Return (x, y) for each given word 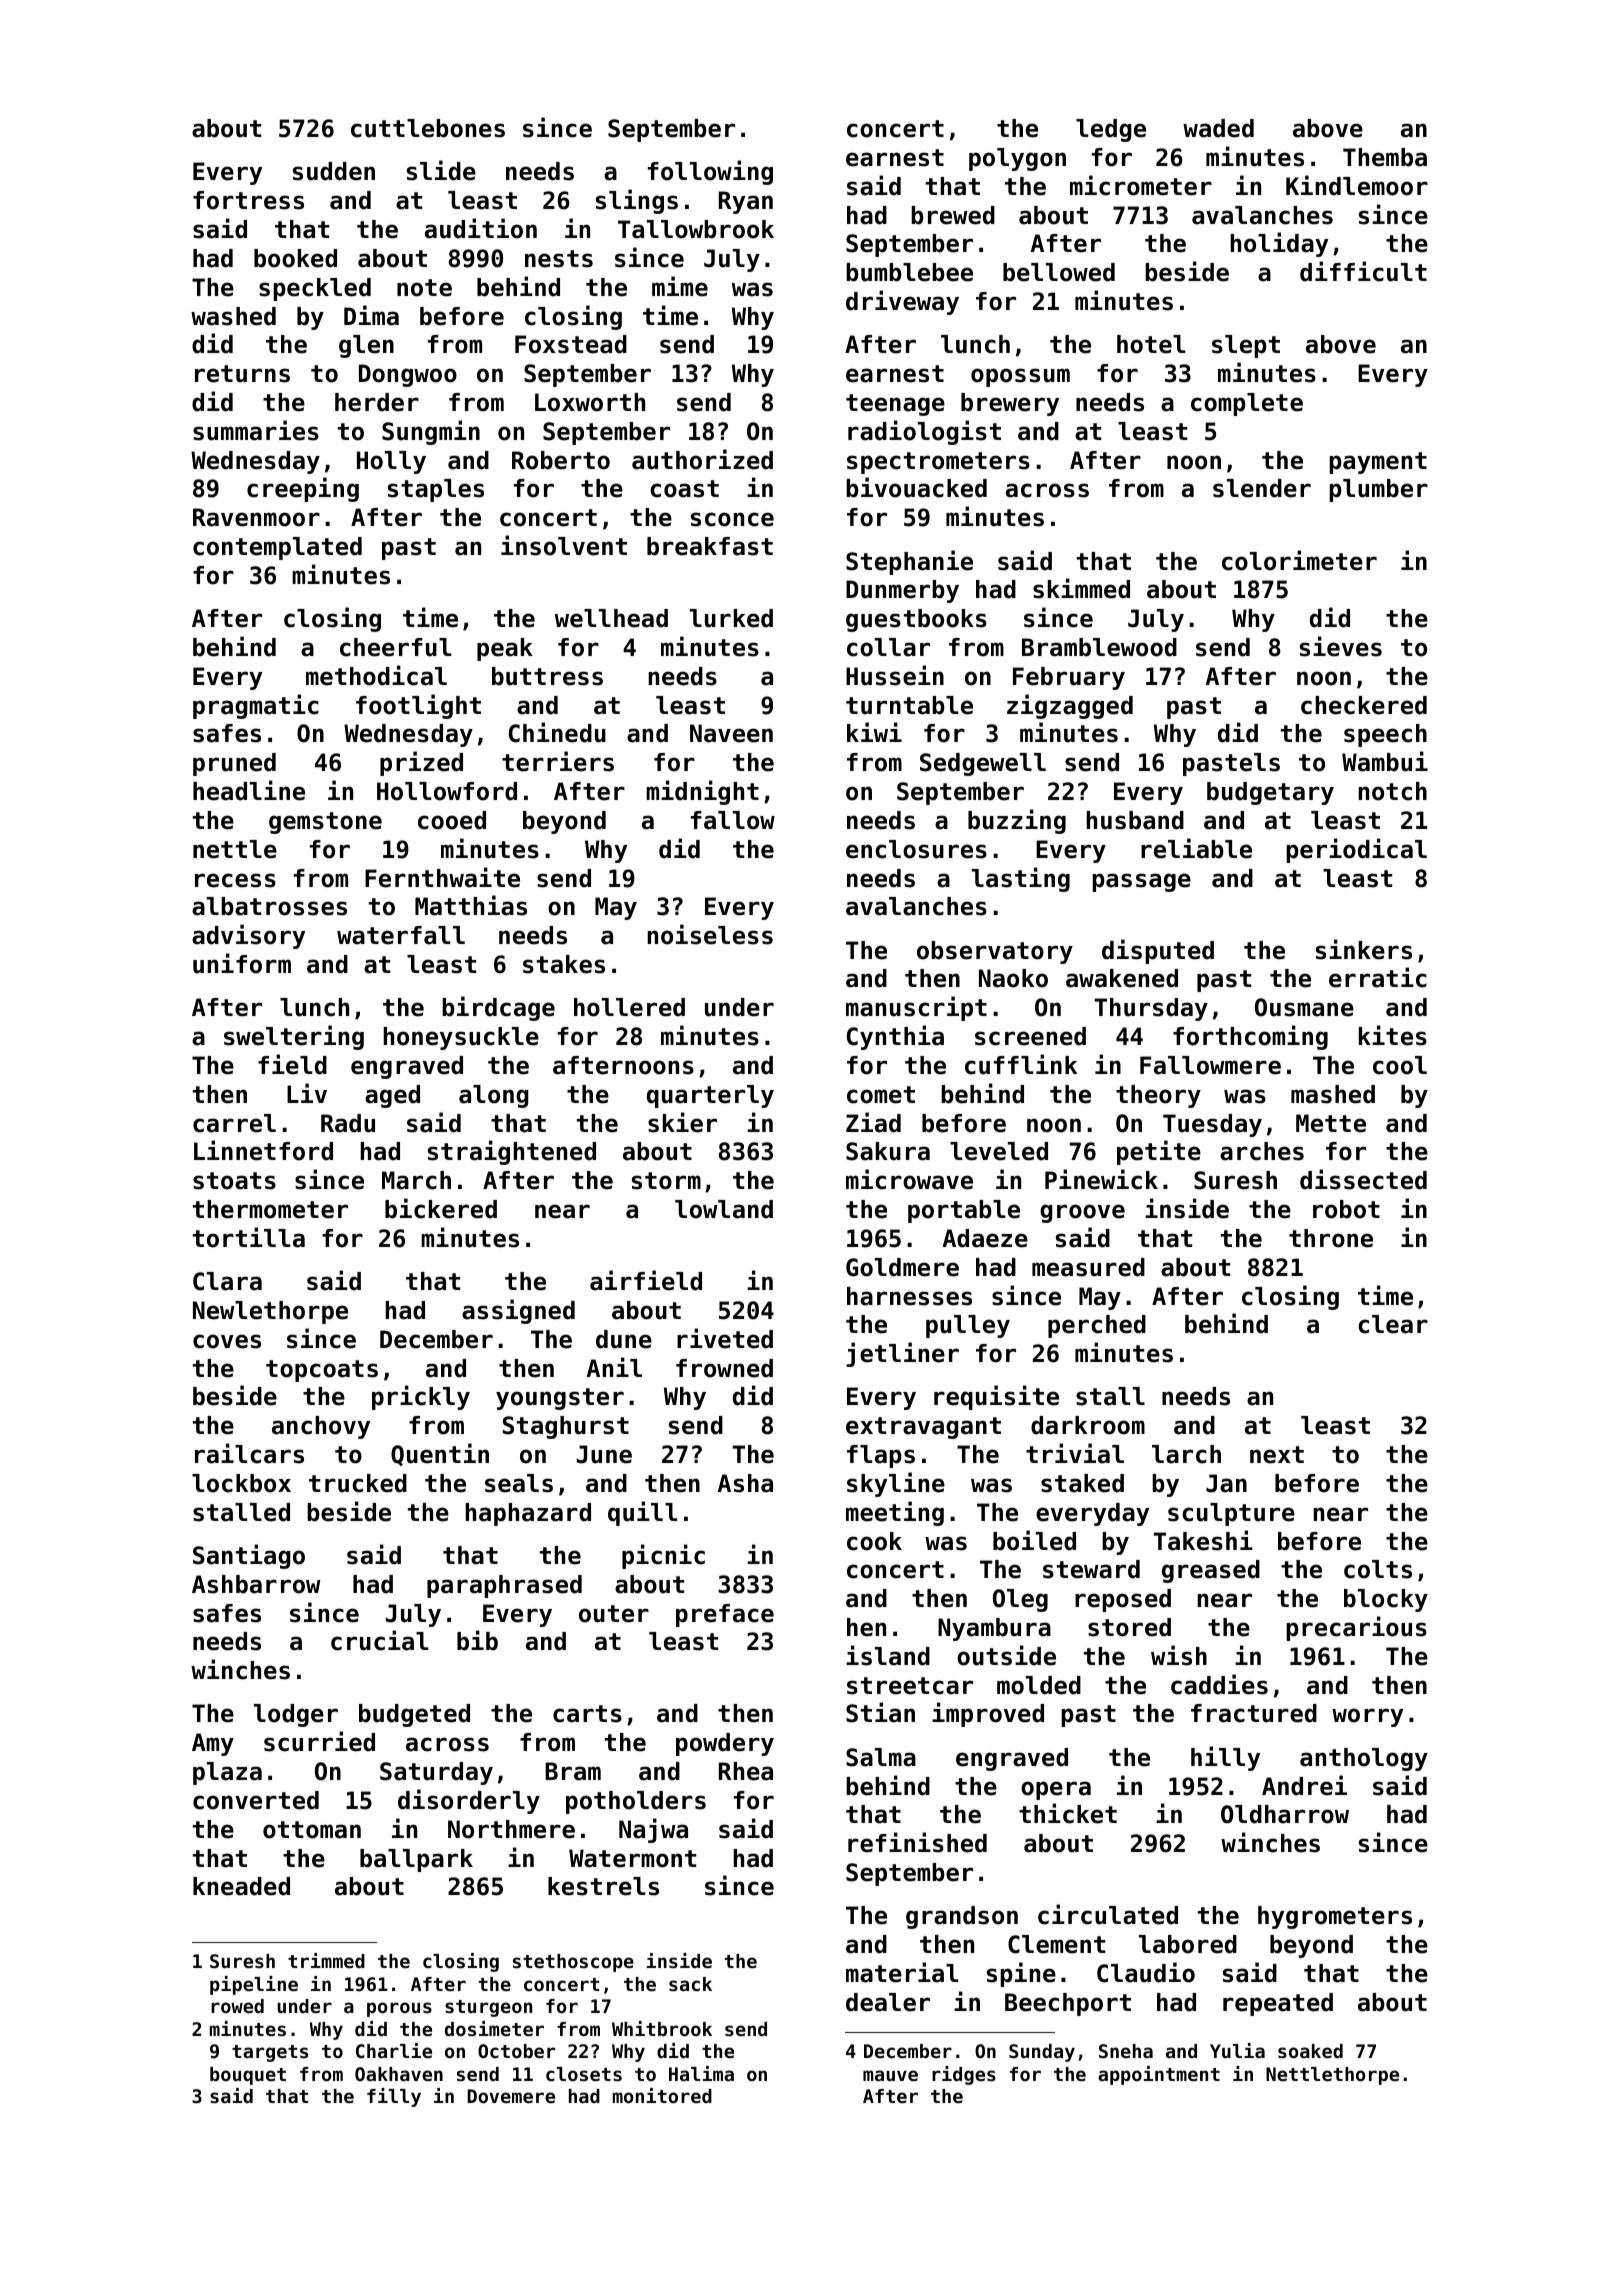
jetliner (902, 1354)
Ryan (746, 202)
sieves (1341, 646)
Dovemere (511, 2096)
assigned (518, 1311)
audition (481, 228)
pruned (234, 764)
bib (477, 1640)
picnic (663, 1556)
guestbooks (916, 620)
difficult (1363, 271)
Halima (701, 2073)
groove (1082, 1213)
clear (1393, 1324)
